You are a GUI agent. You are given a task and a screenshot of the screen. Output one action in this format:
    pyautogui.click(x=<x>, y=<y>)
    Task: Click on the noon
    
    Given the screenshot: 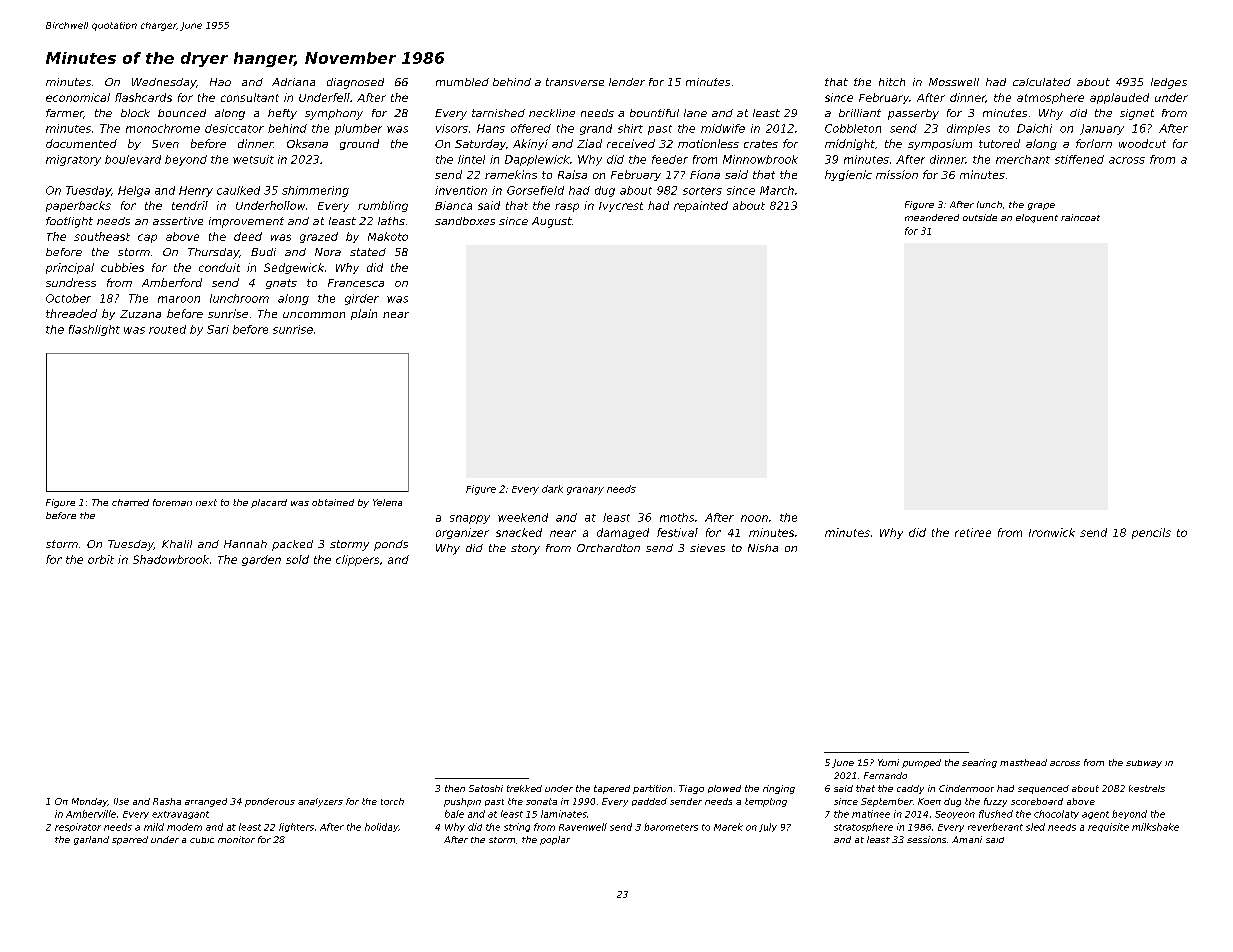 What is the action you would take?
    pyautogui.click(x=754, y=518)
